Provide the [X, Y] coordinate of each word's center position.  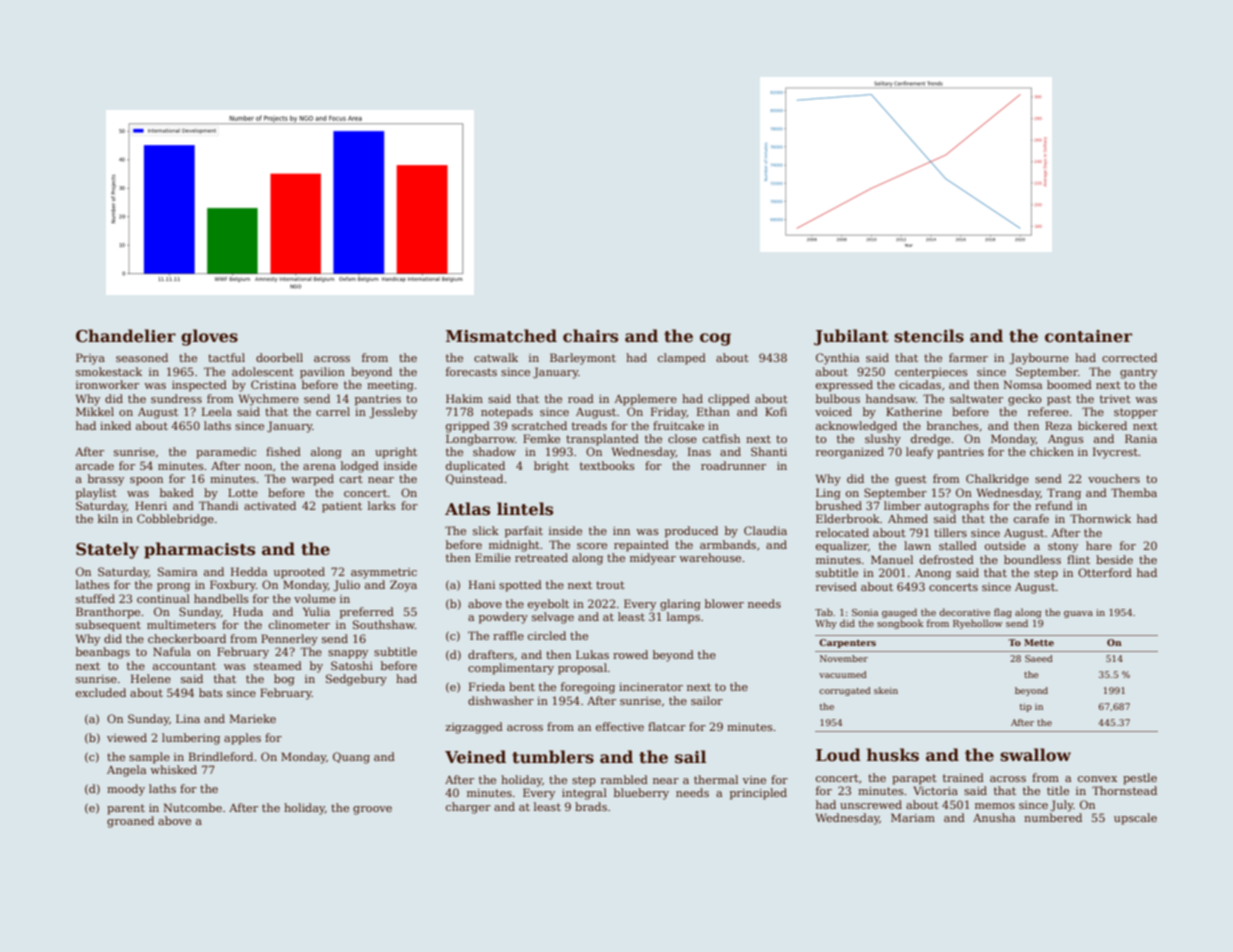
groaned [130, 822]
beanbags [103, 653]
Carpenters [847, 643]
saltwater [976, 398]
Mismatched [501, 336]
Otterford [1105, 572]
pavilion [322, 373]
